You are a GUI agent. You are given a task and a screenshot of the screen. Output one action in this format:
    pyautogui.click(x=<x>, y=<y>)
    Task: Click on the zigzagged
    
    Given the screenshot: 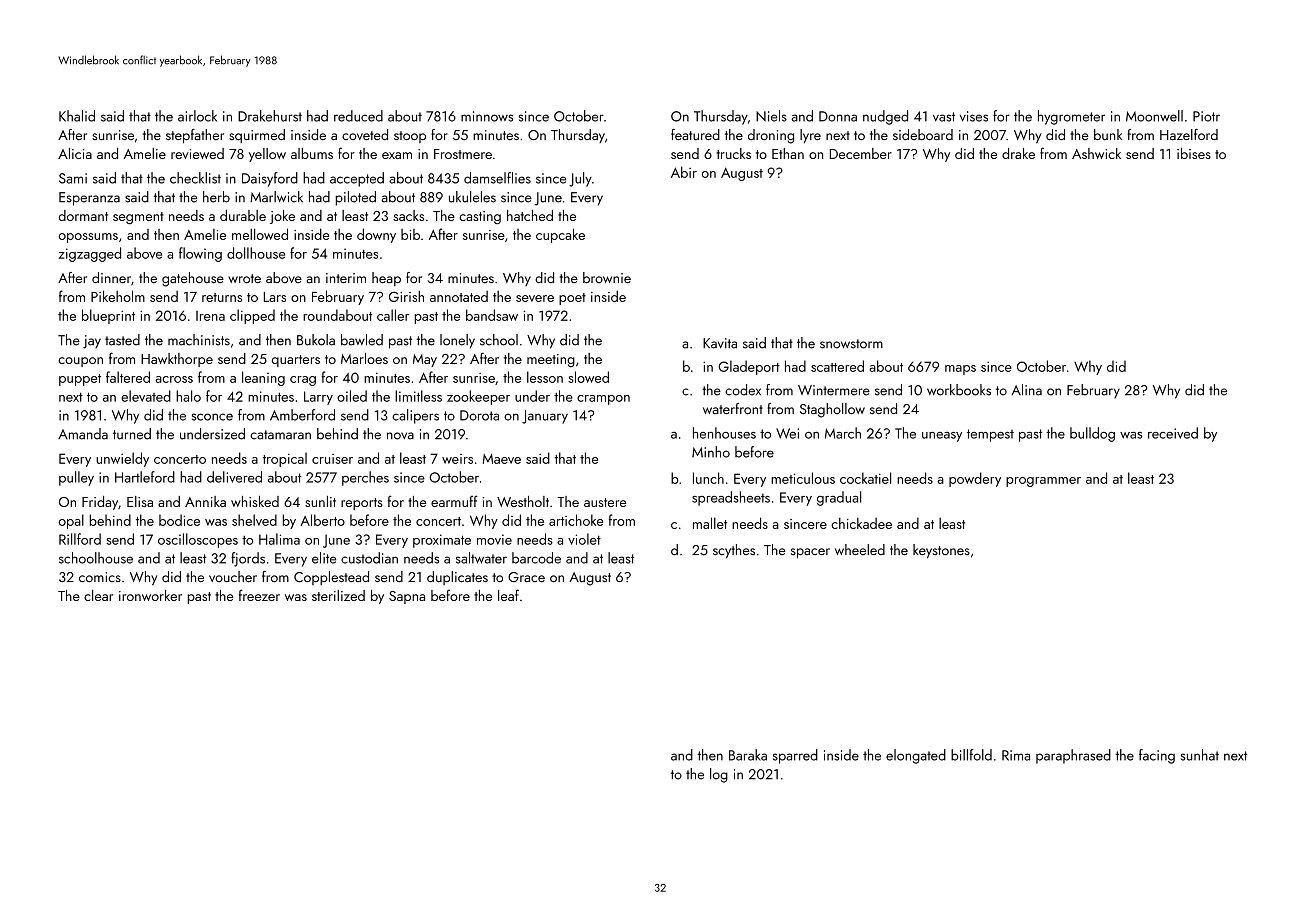 What is the action you would take?
    pyautogui.click(x=90, y=254)
